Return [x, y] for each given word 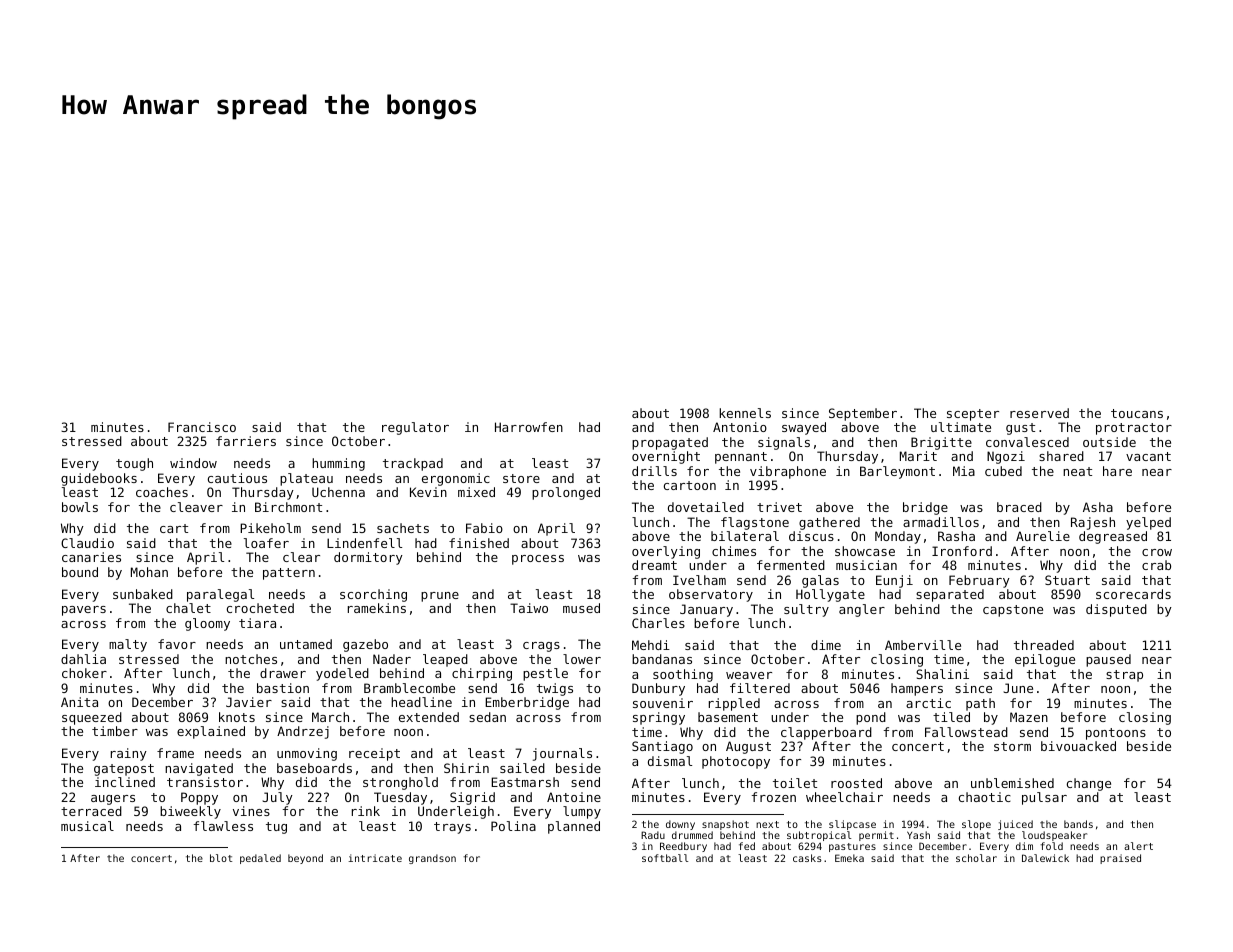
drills [654, 471]
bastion [283, 688]
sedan [487, 717]
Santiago [662, 747]
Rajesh [1093, 523]
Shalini [942, 674]
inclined [125, 782]
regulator [415, 428]
